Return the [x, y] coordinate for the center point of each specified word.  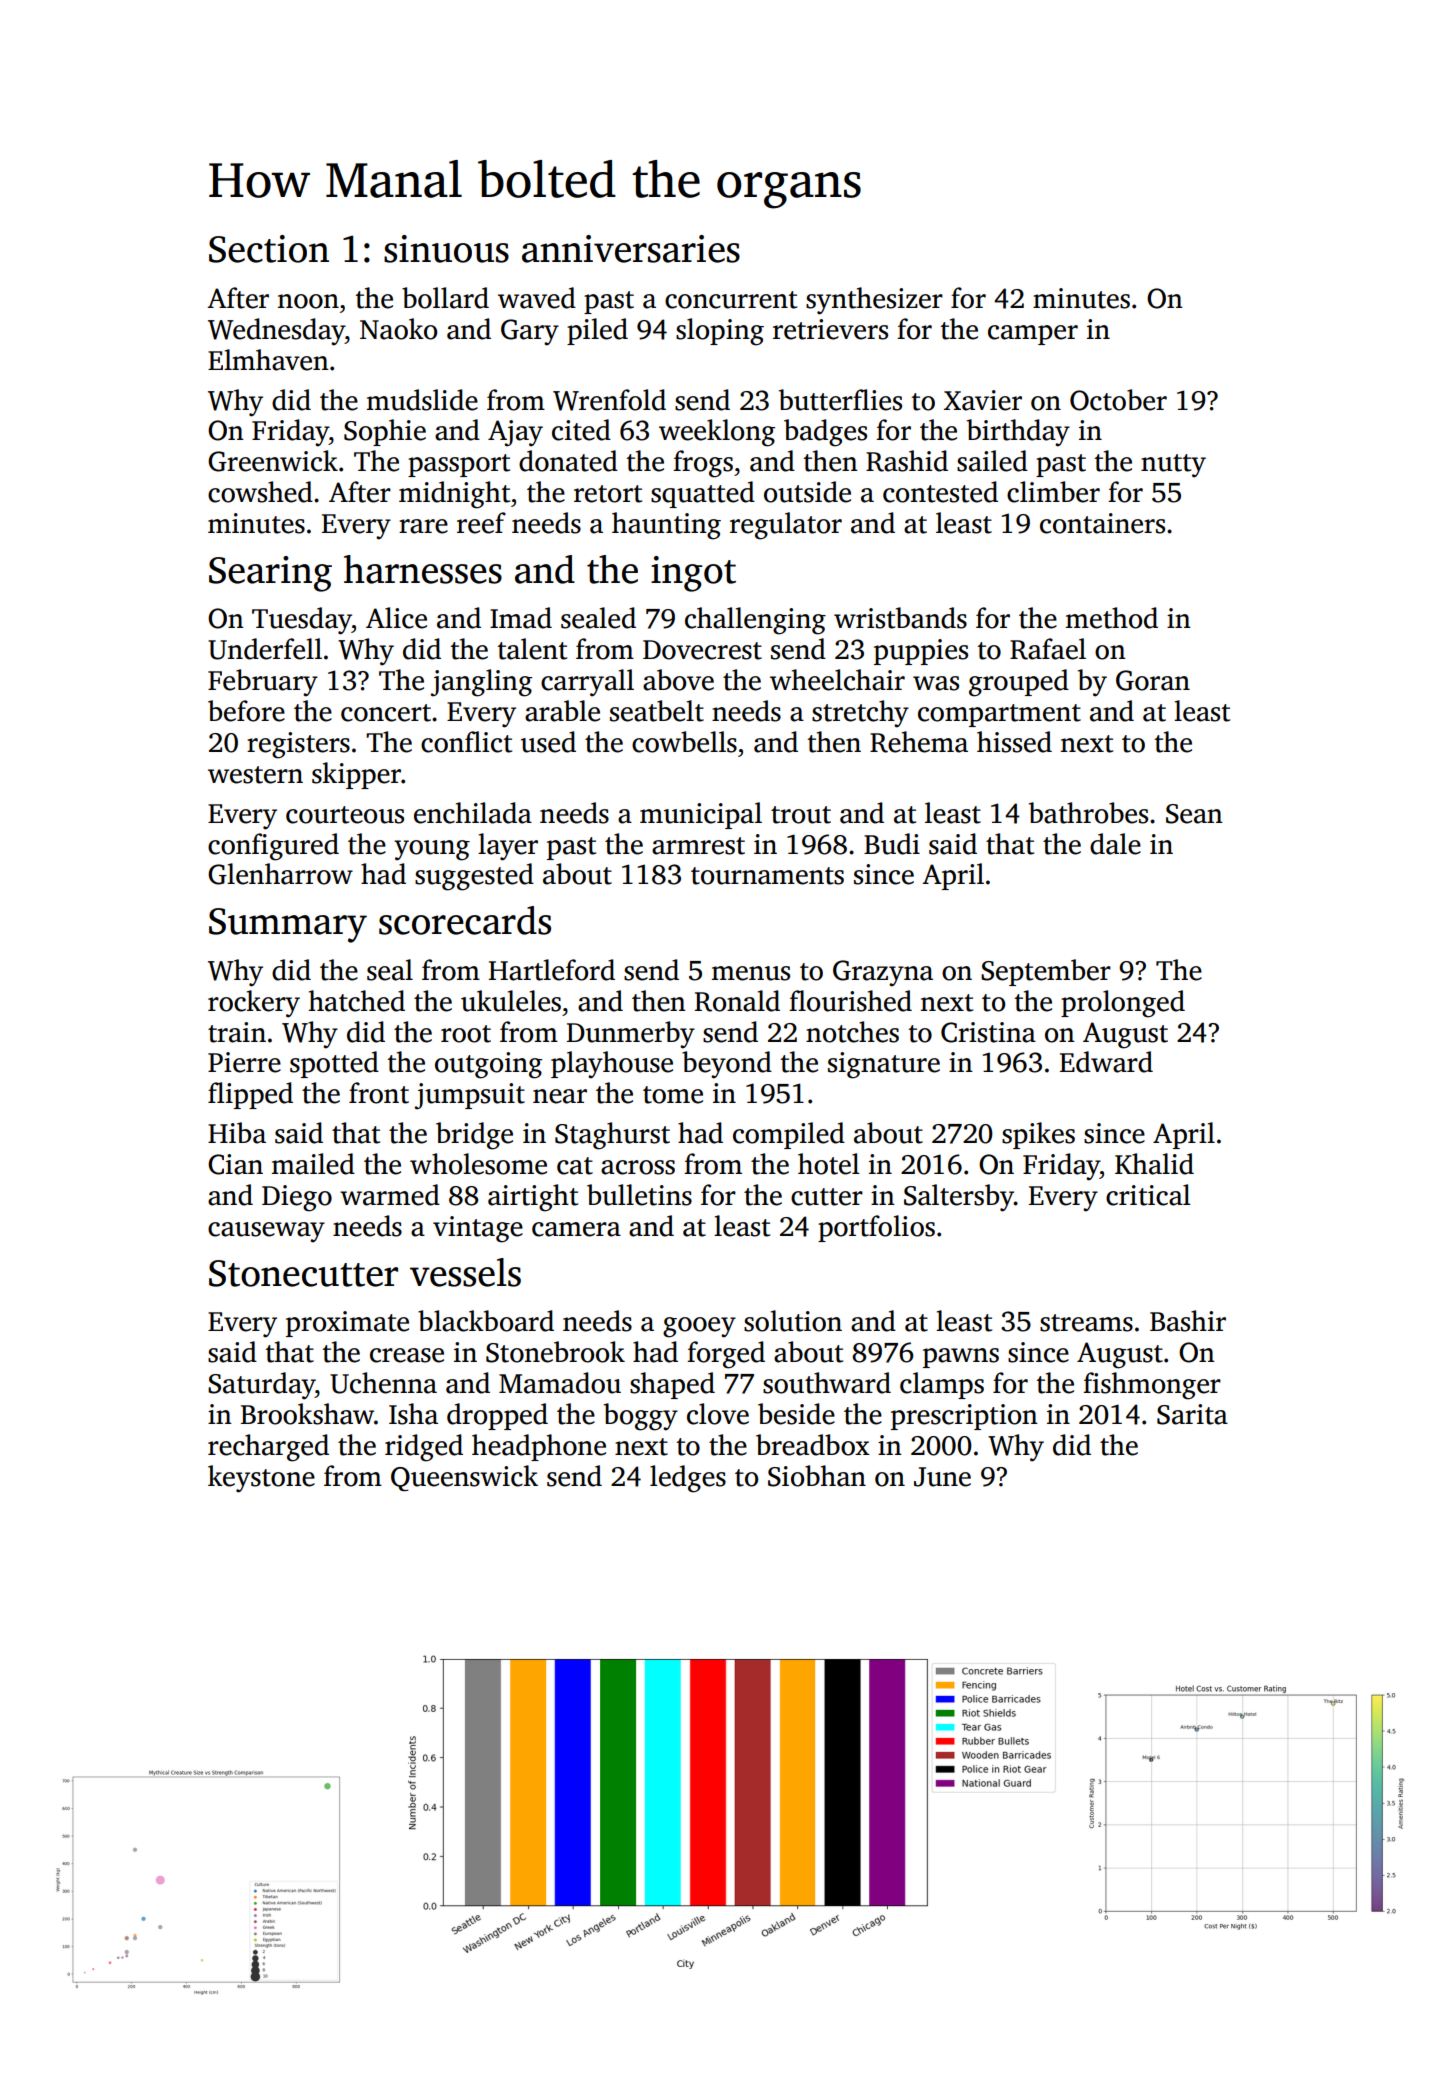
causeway [266, 1232]
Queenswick [464, 1478]
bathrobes [1088, 813]
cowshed [260, 492]
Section [269, 249]
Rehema [919, 742]
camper [1033, 335]
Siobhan [817, 1476]
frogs [703, 464]
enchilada [473, 813]
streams [1086, 1323]
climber [1053, 492]
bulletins [639, 1195]
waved [537, 298]
